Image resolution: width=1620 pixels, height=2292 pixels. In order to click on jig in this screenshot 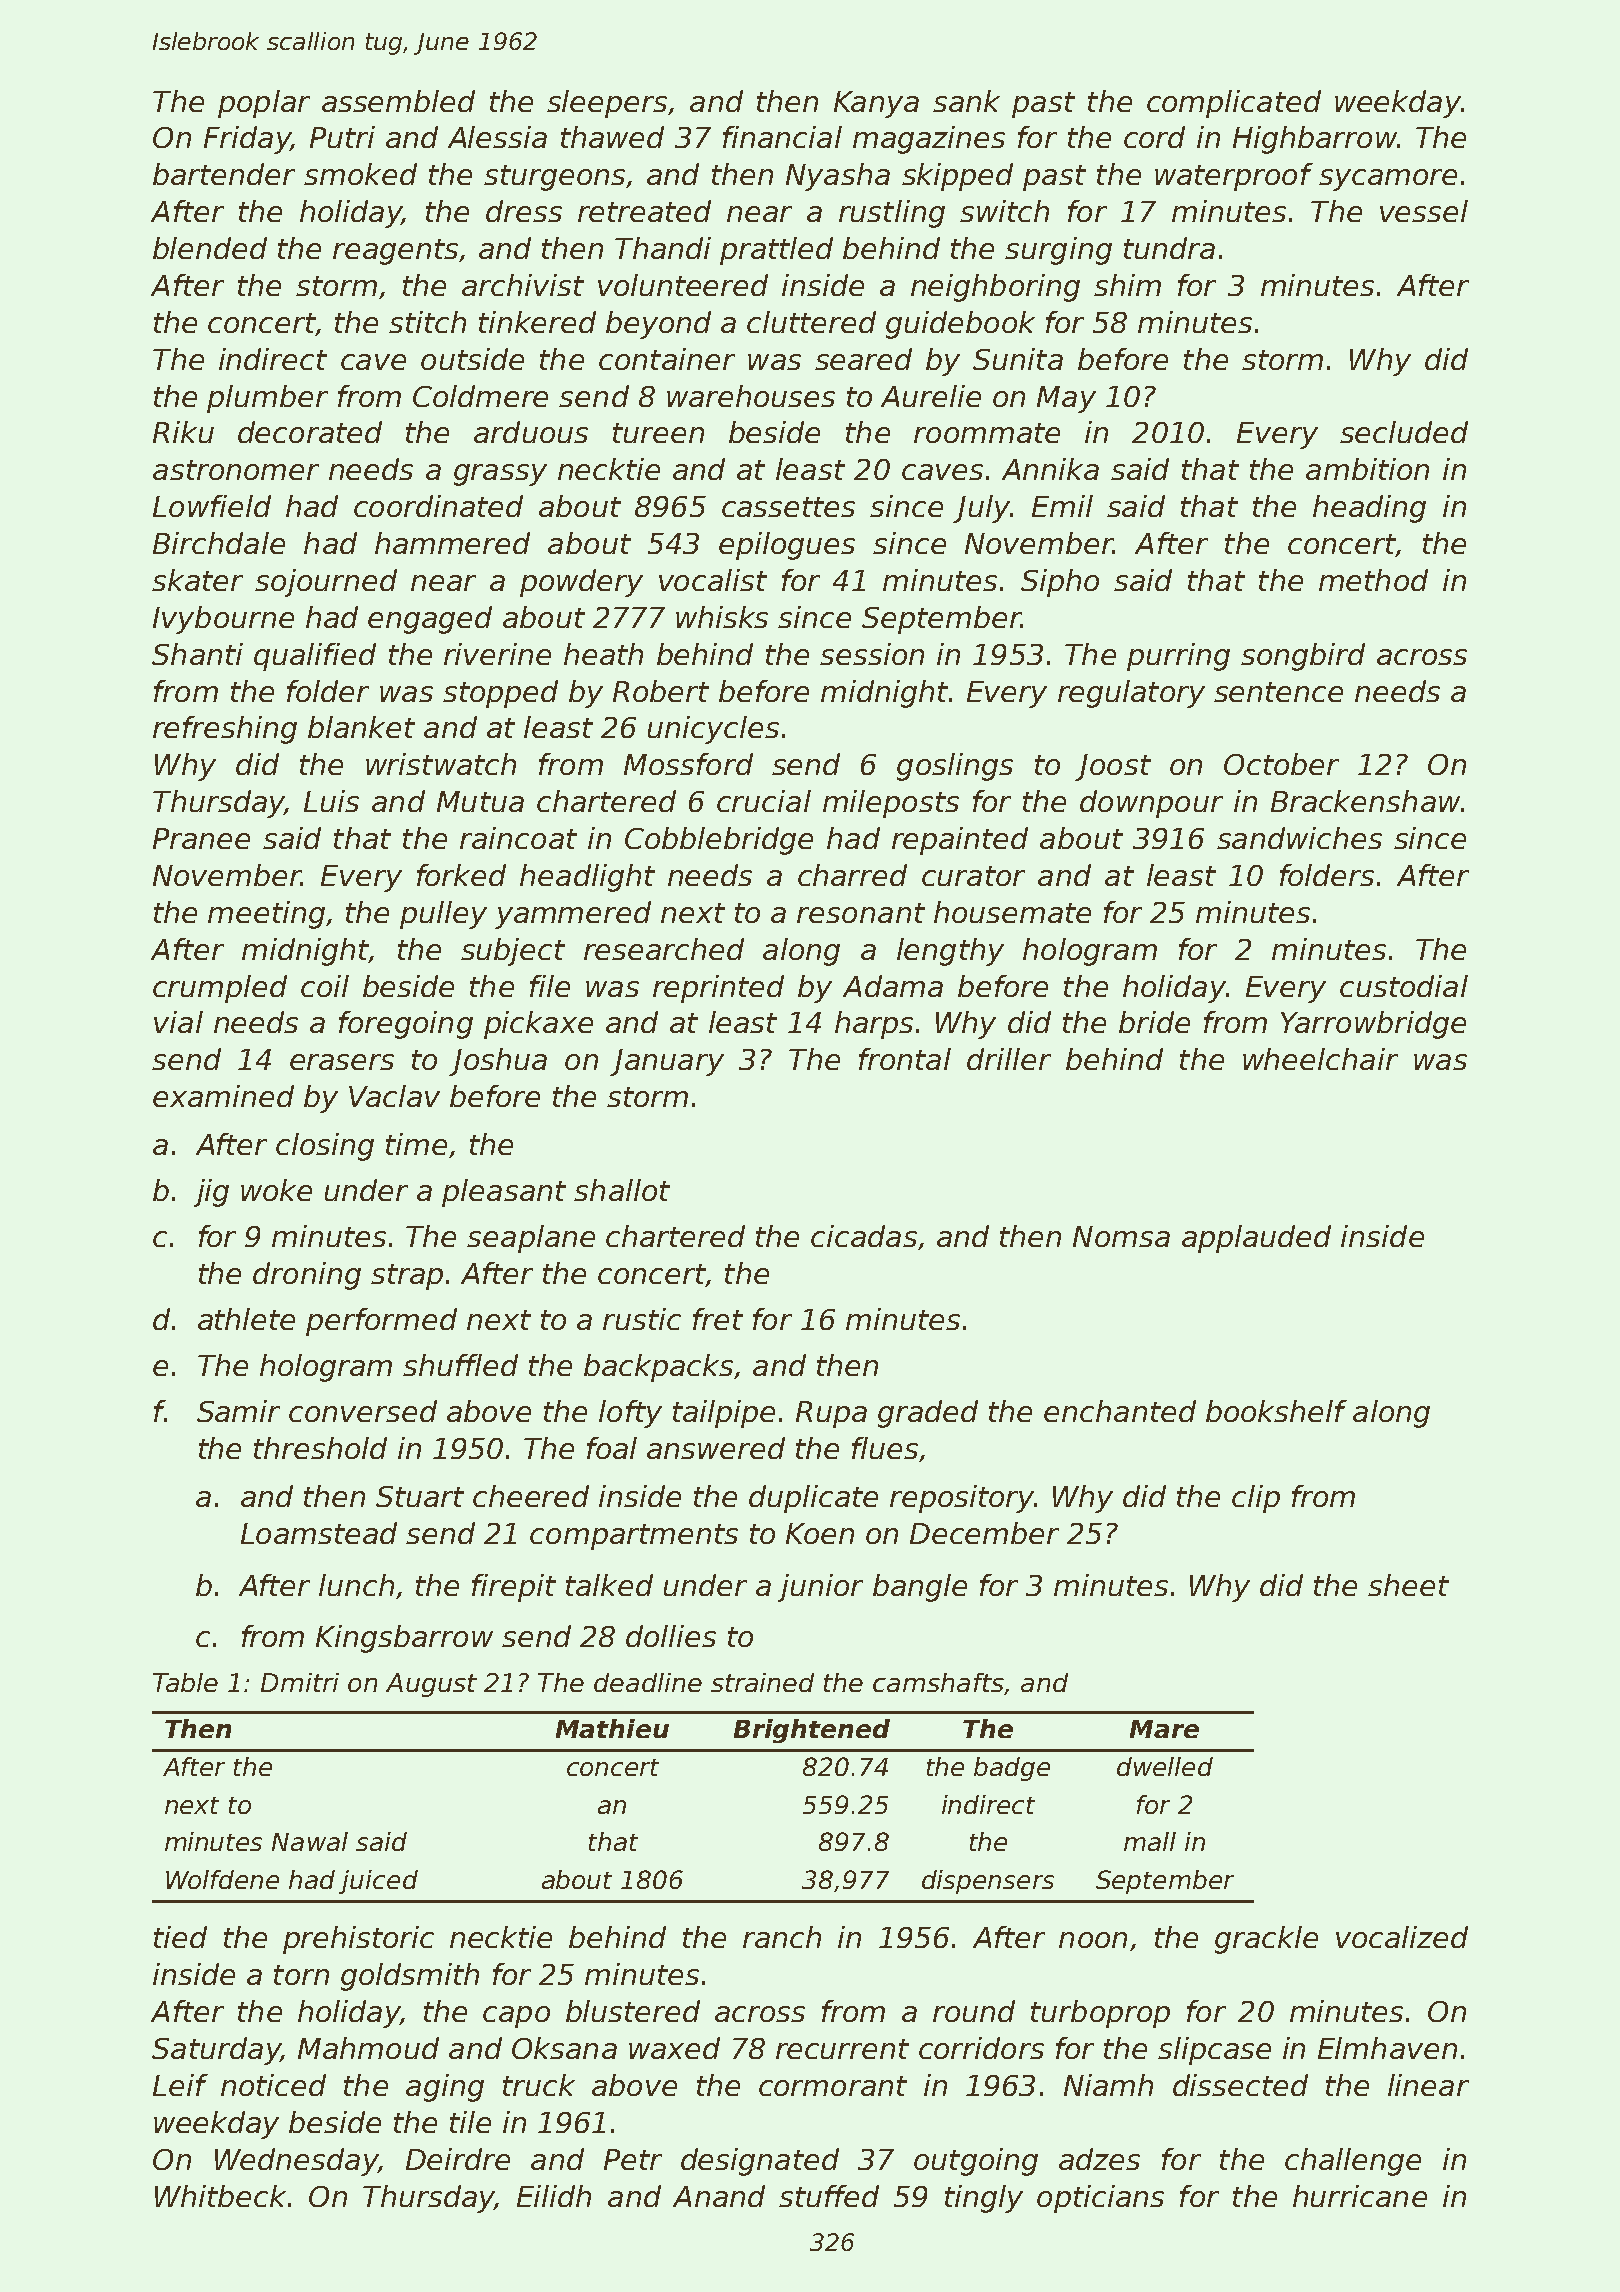, I will do `click(211, 1193)`.
